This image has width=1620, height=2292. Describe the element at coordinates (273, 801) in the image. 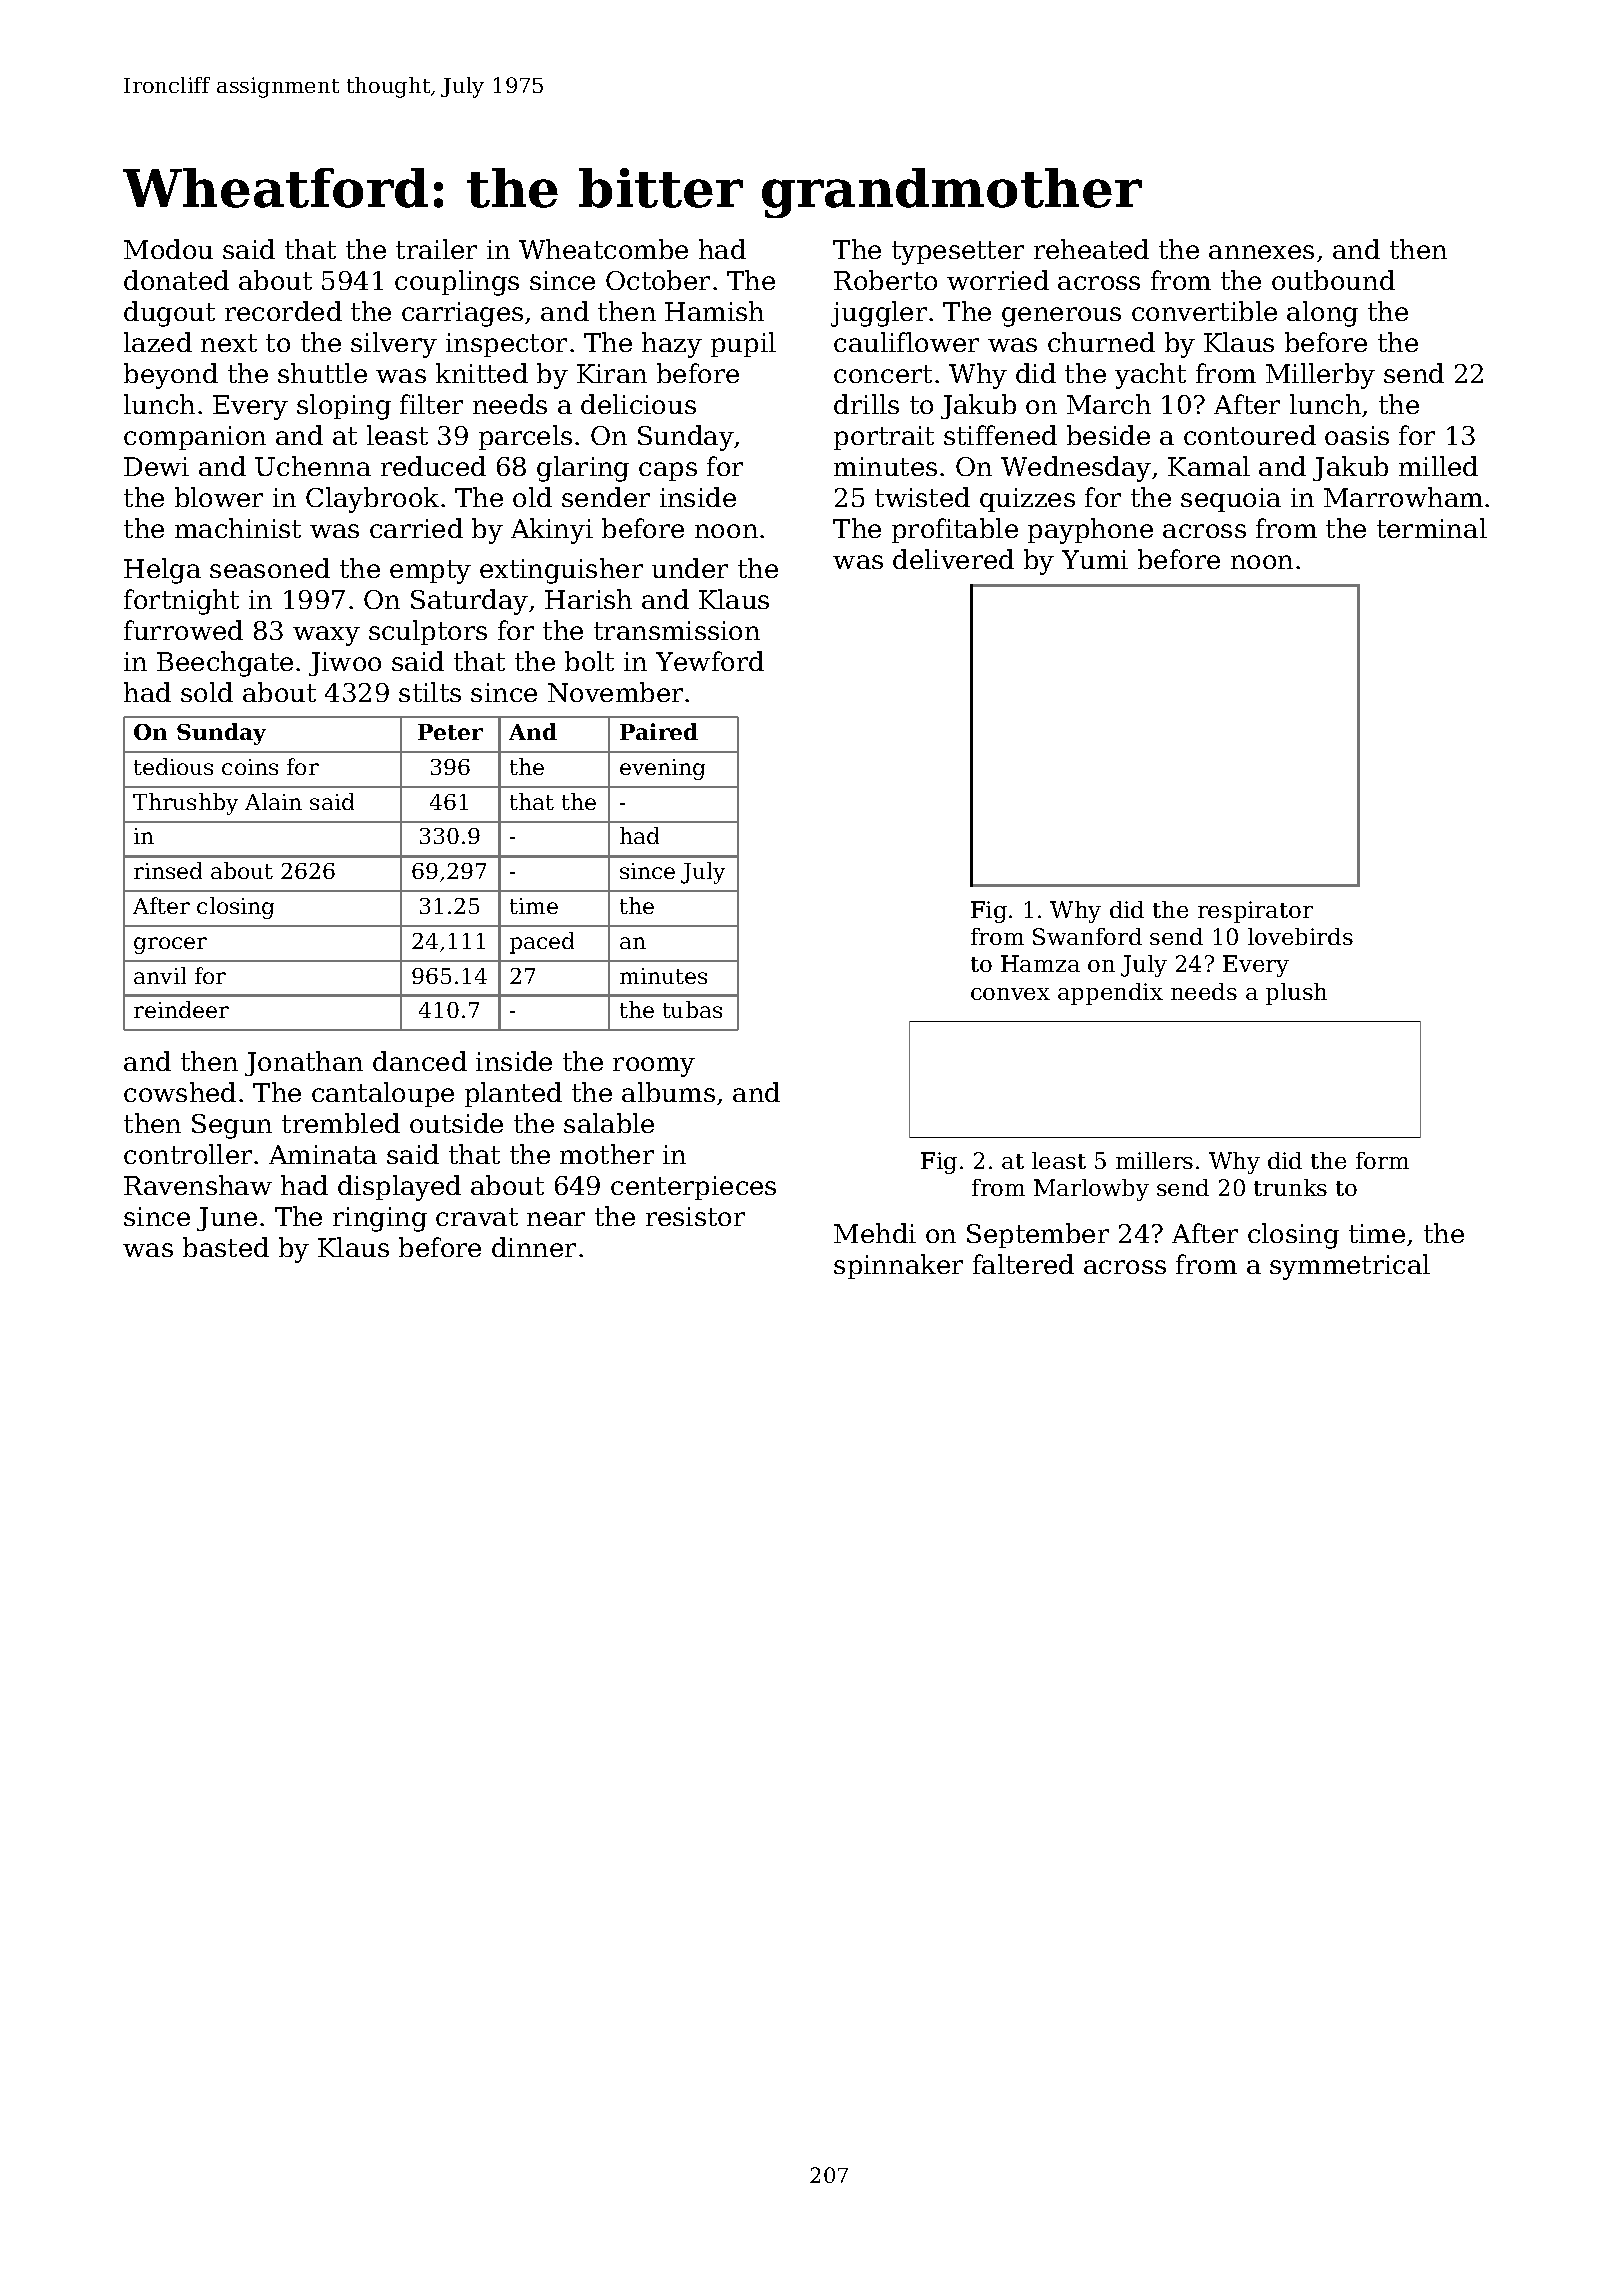

I see `Alain` at that location.
